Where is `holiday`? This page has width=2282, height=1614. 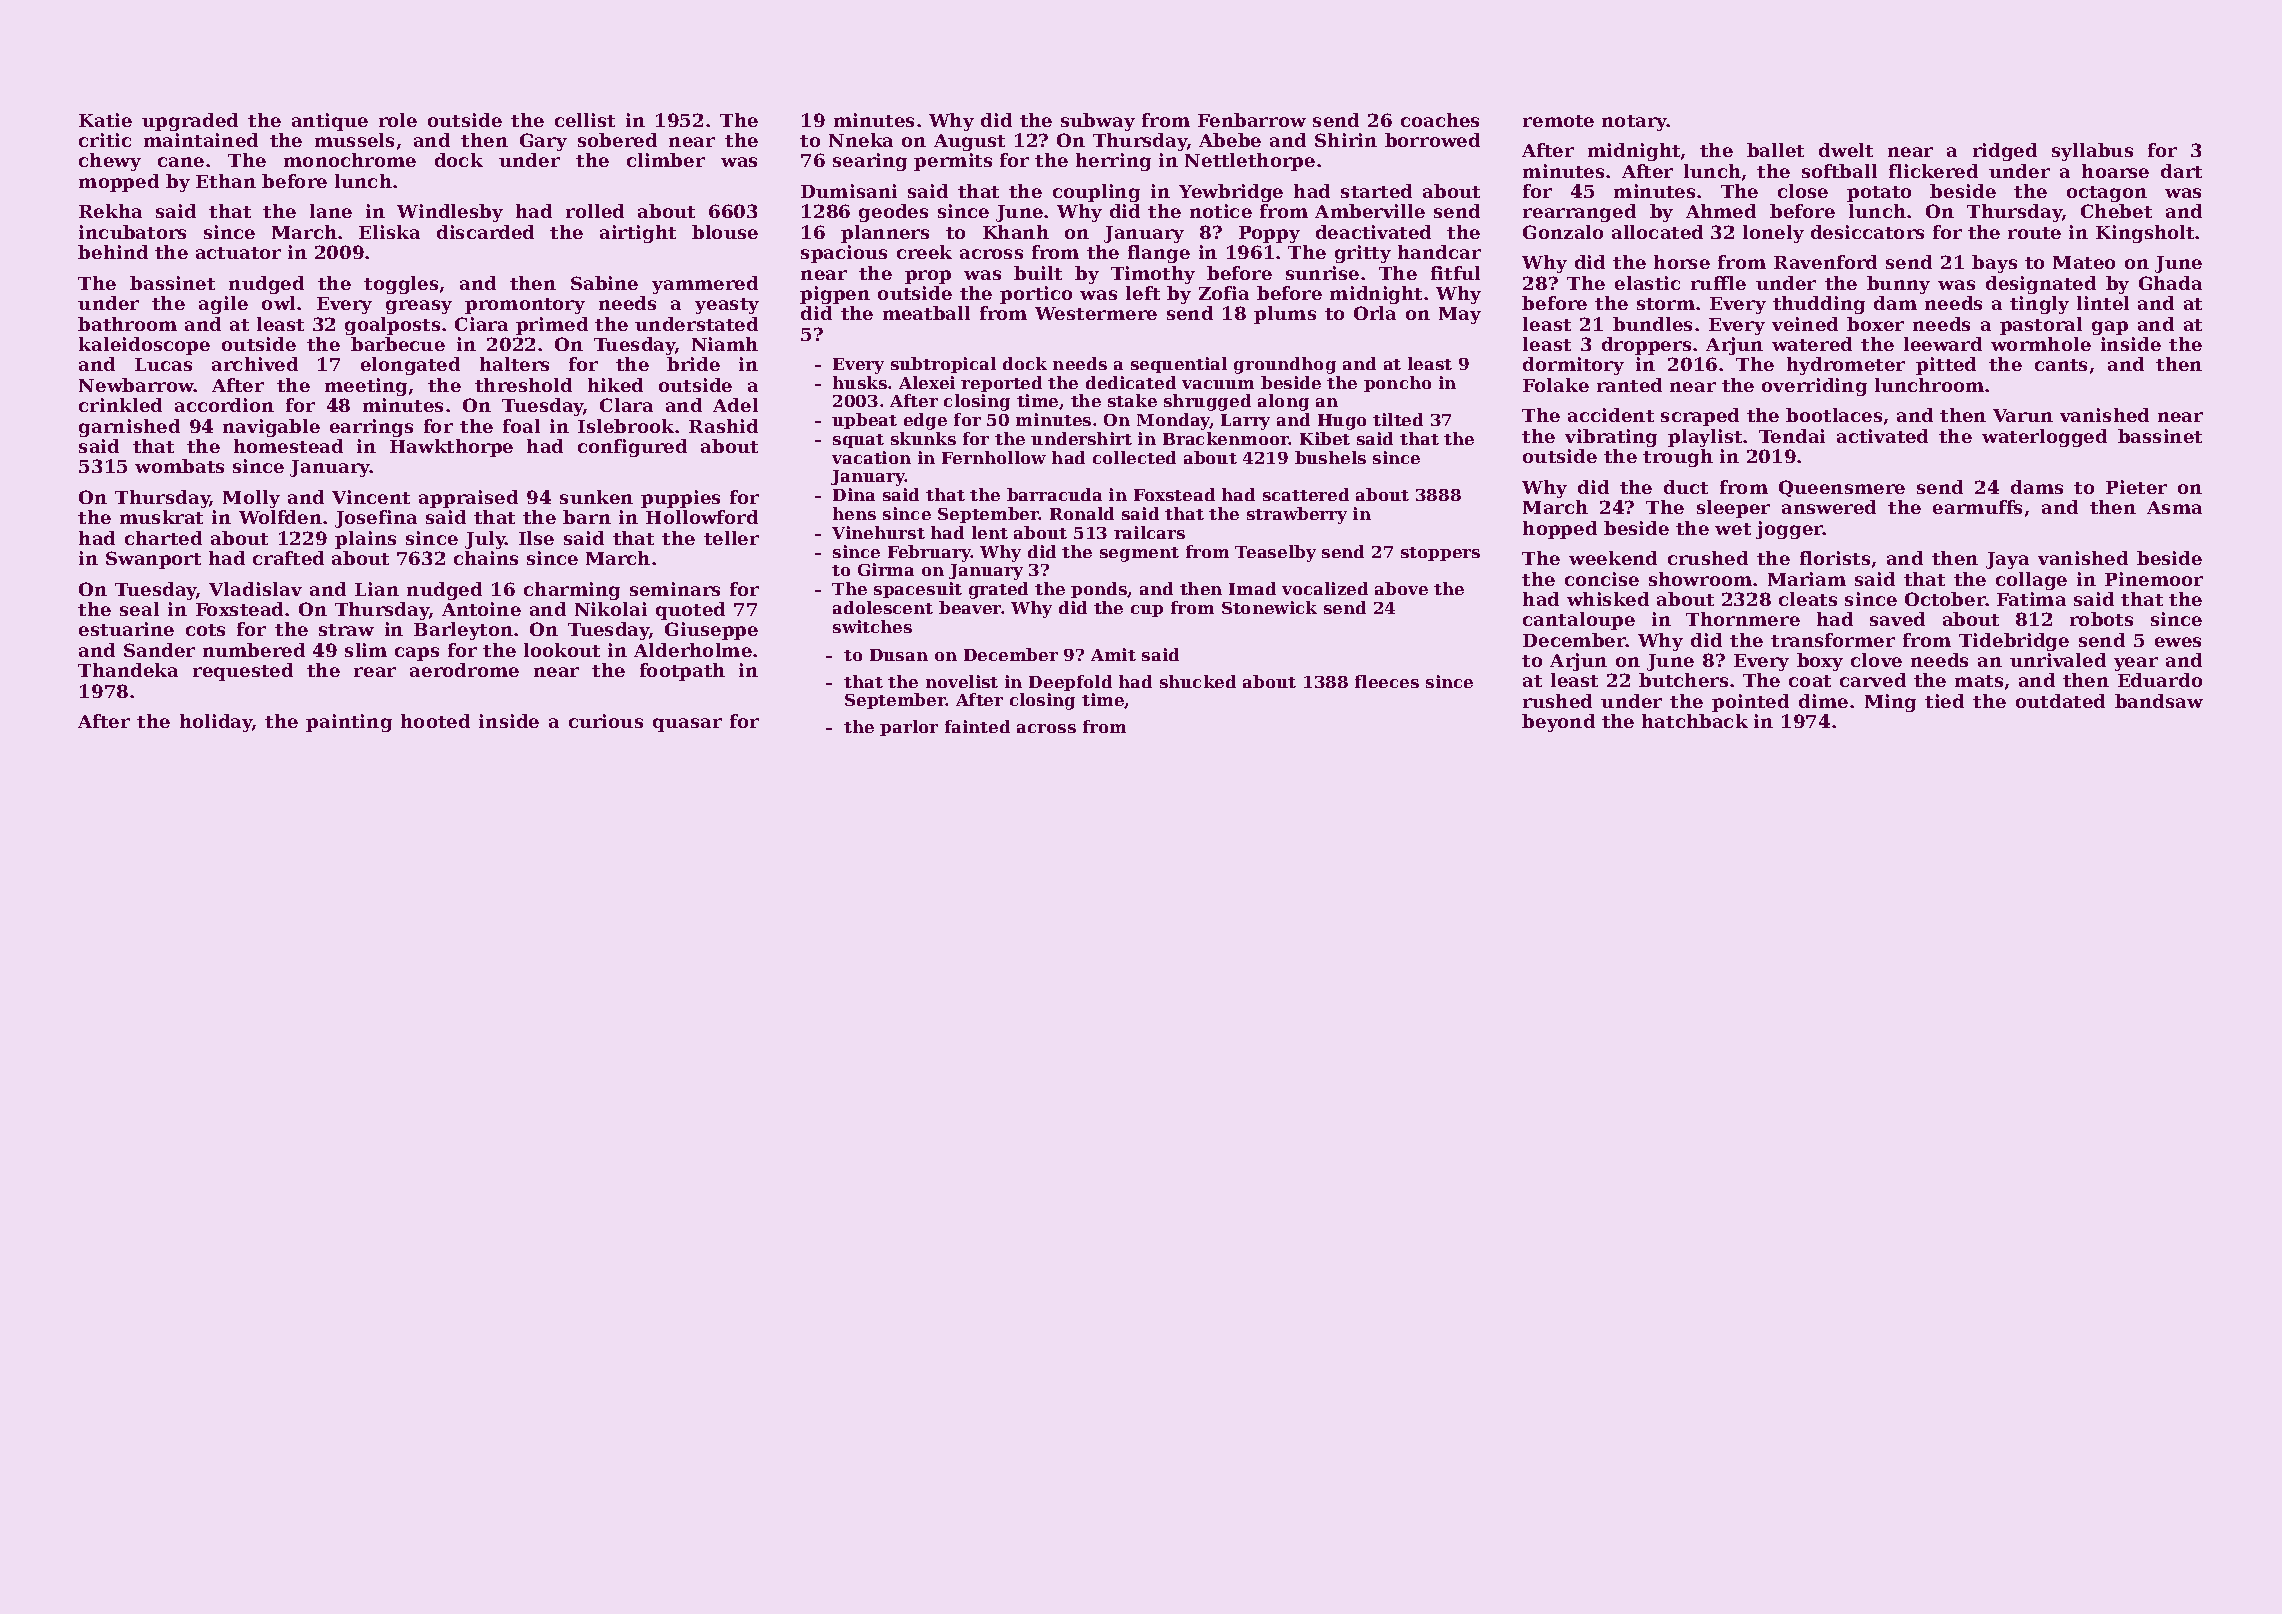
holiday is located at coordinates (216, 723).
